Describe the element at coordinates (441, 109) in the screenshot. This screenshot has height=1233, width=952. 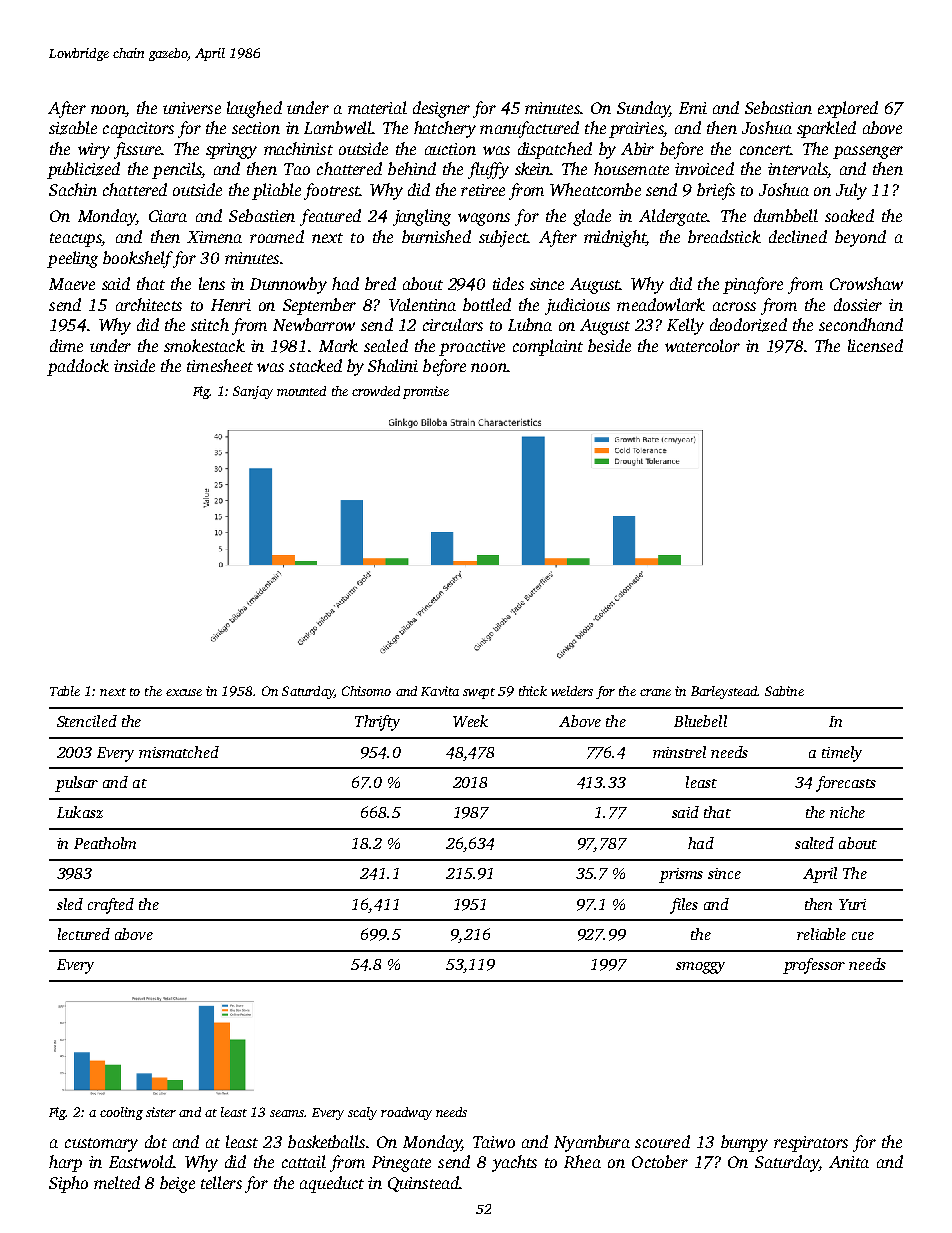
I see `designer` at that location.
